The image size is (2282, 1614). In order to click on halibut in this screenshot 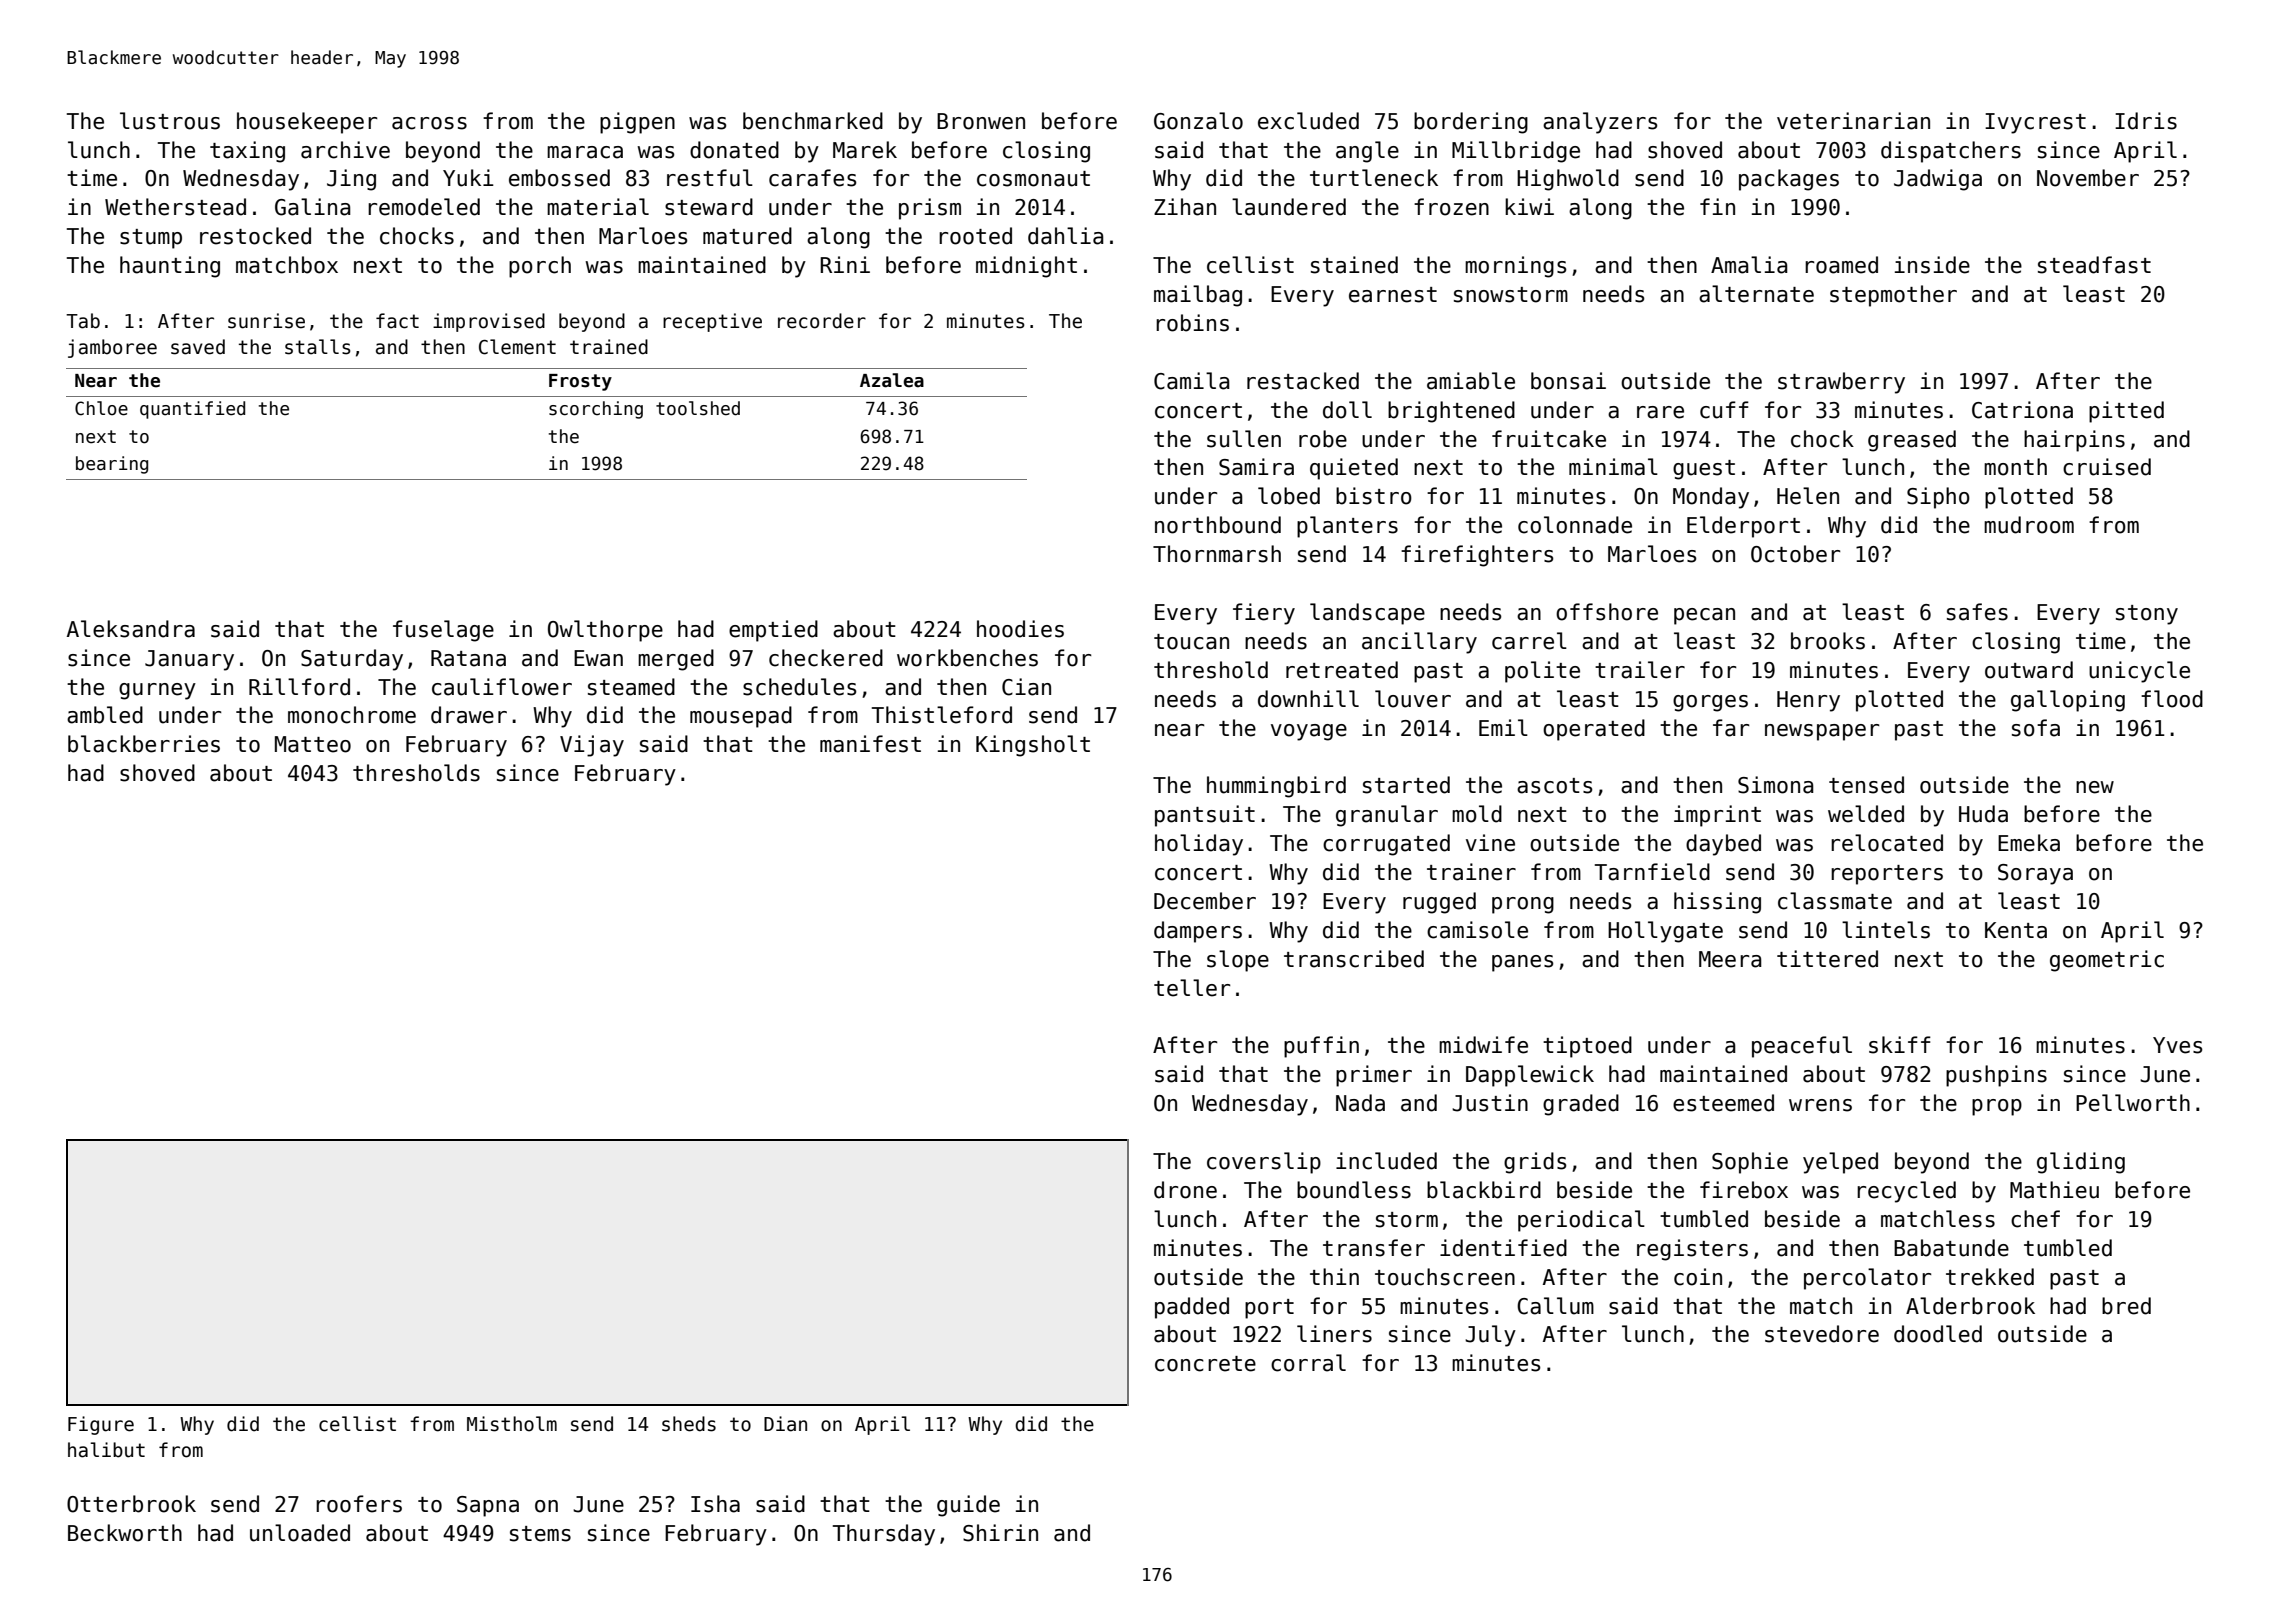, I will do `click(106, 1450)`.
